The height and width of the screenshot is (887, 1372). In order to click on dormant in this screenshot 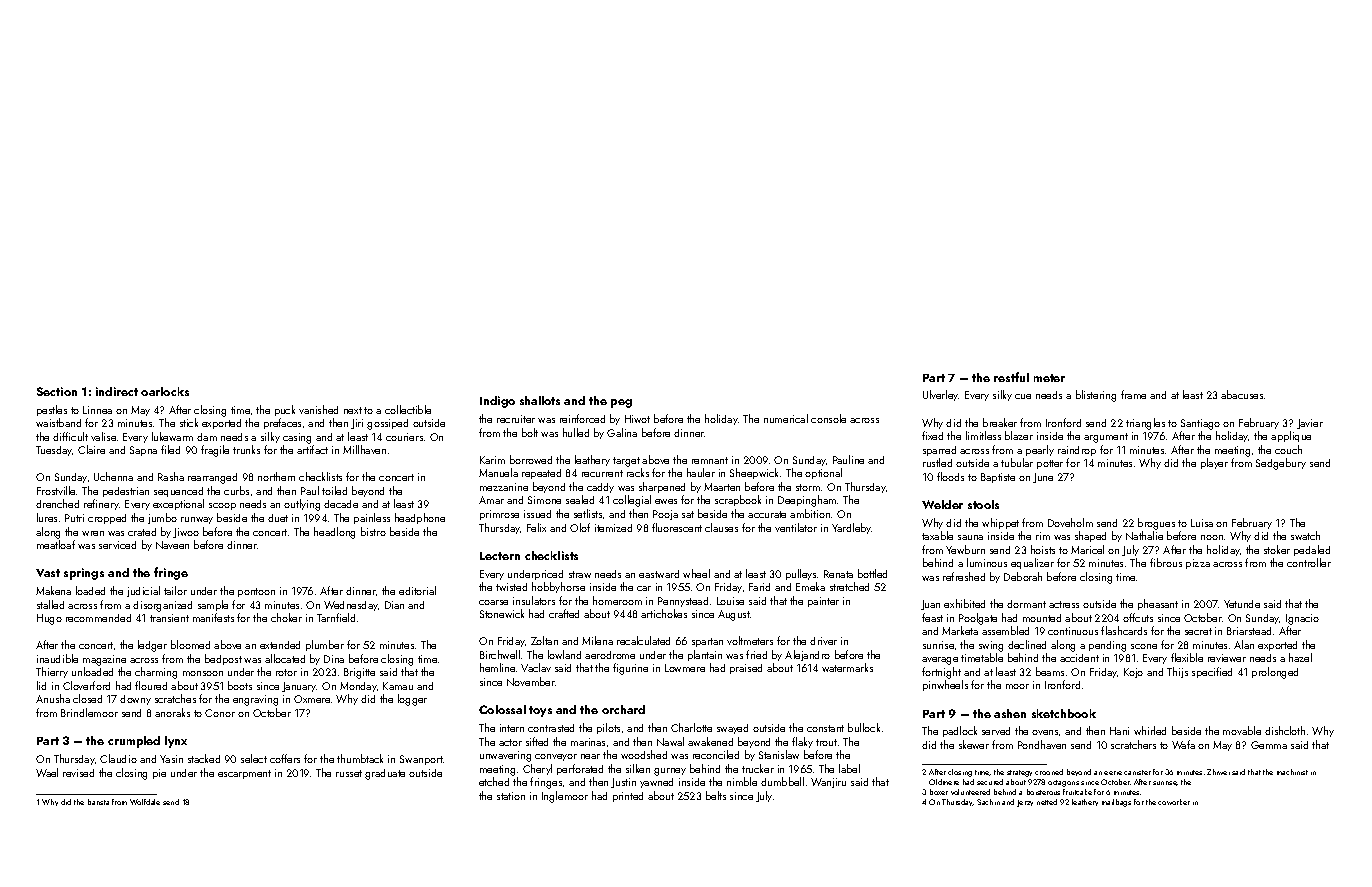, I will do `click(1026, 604)`.
